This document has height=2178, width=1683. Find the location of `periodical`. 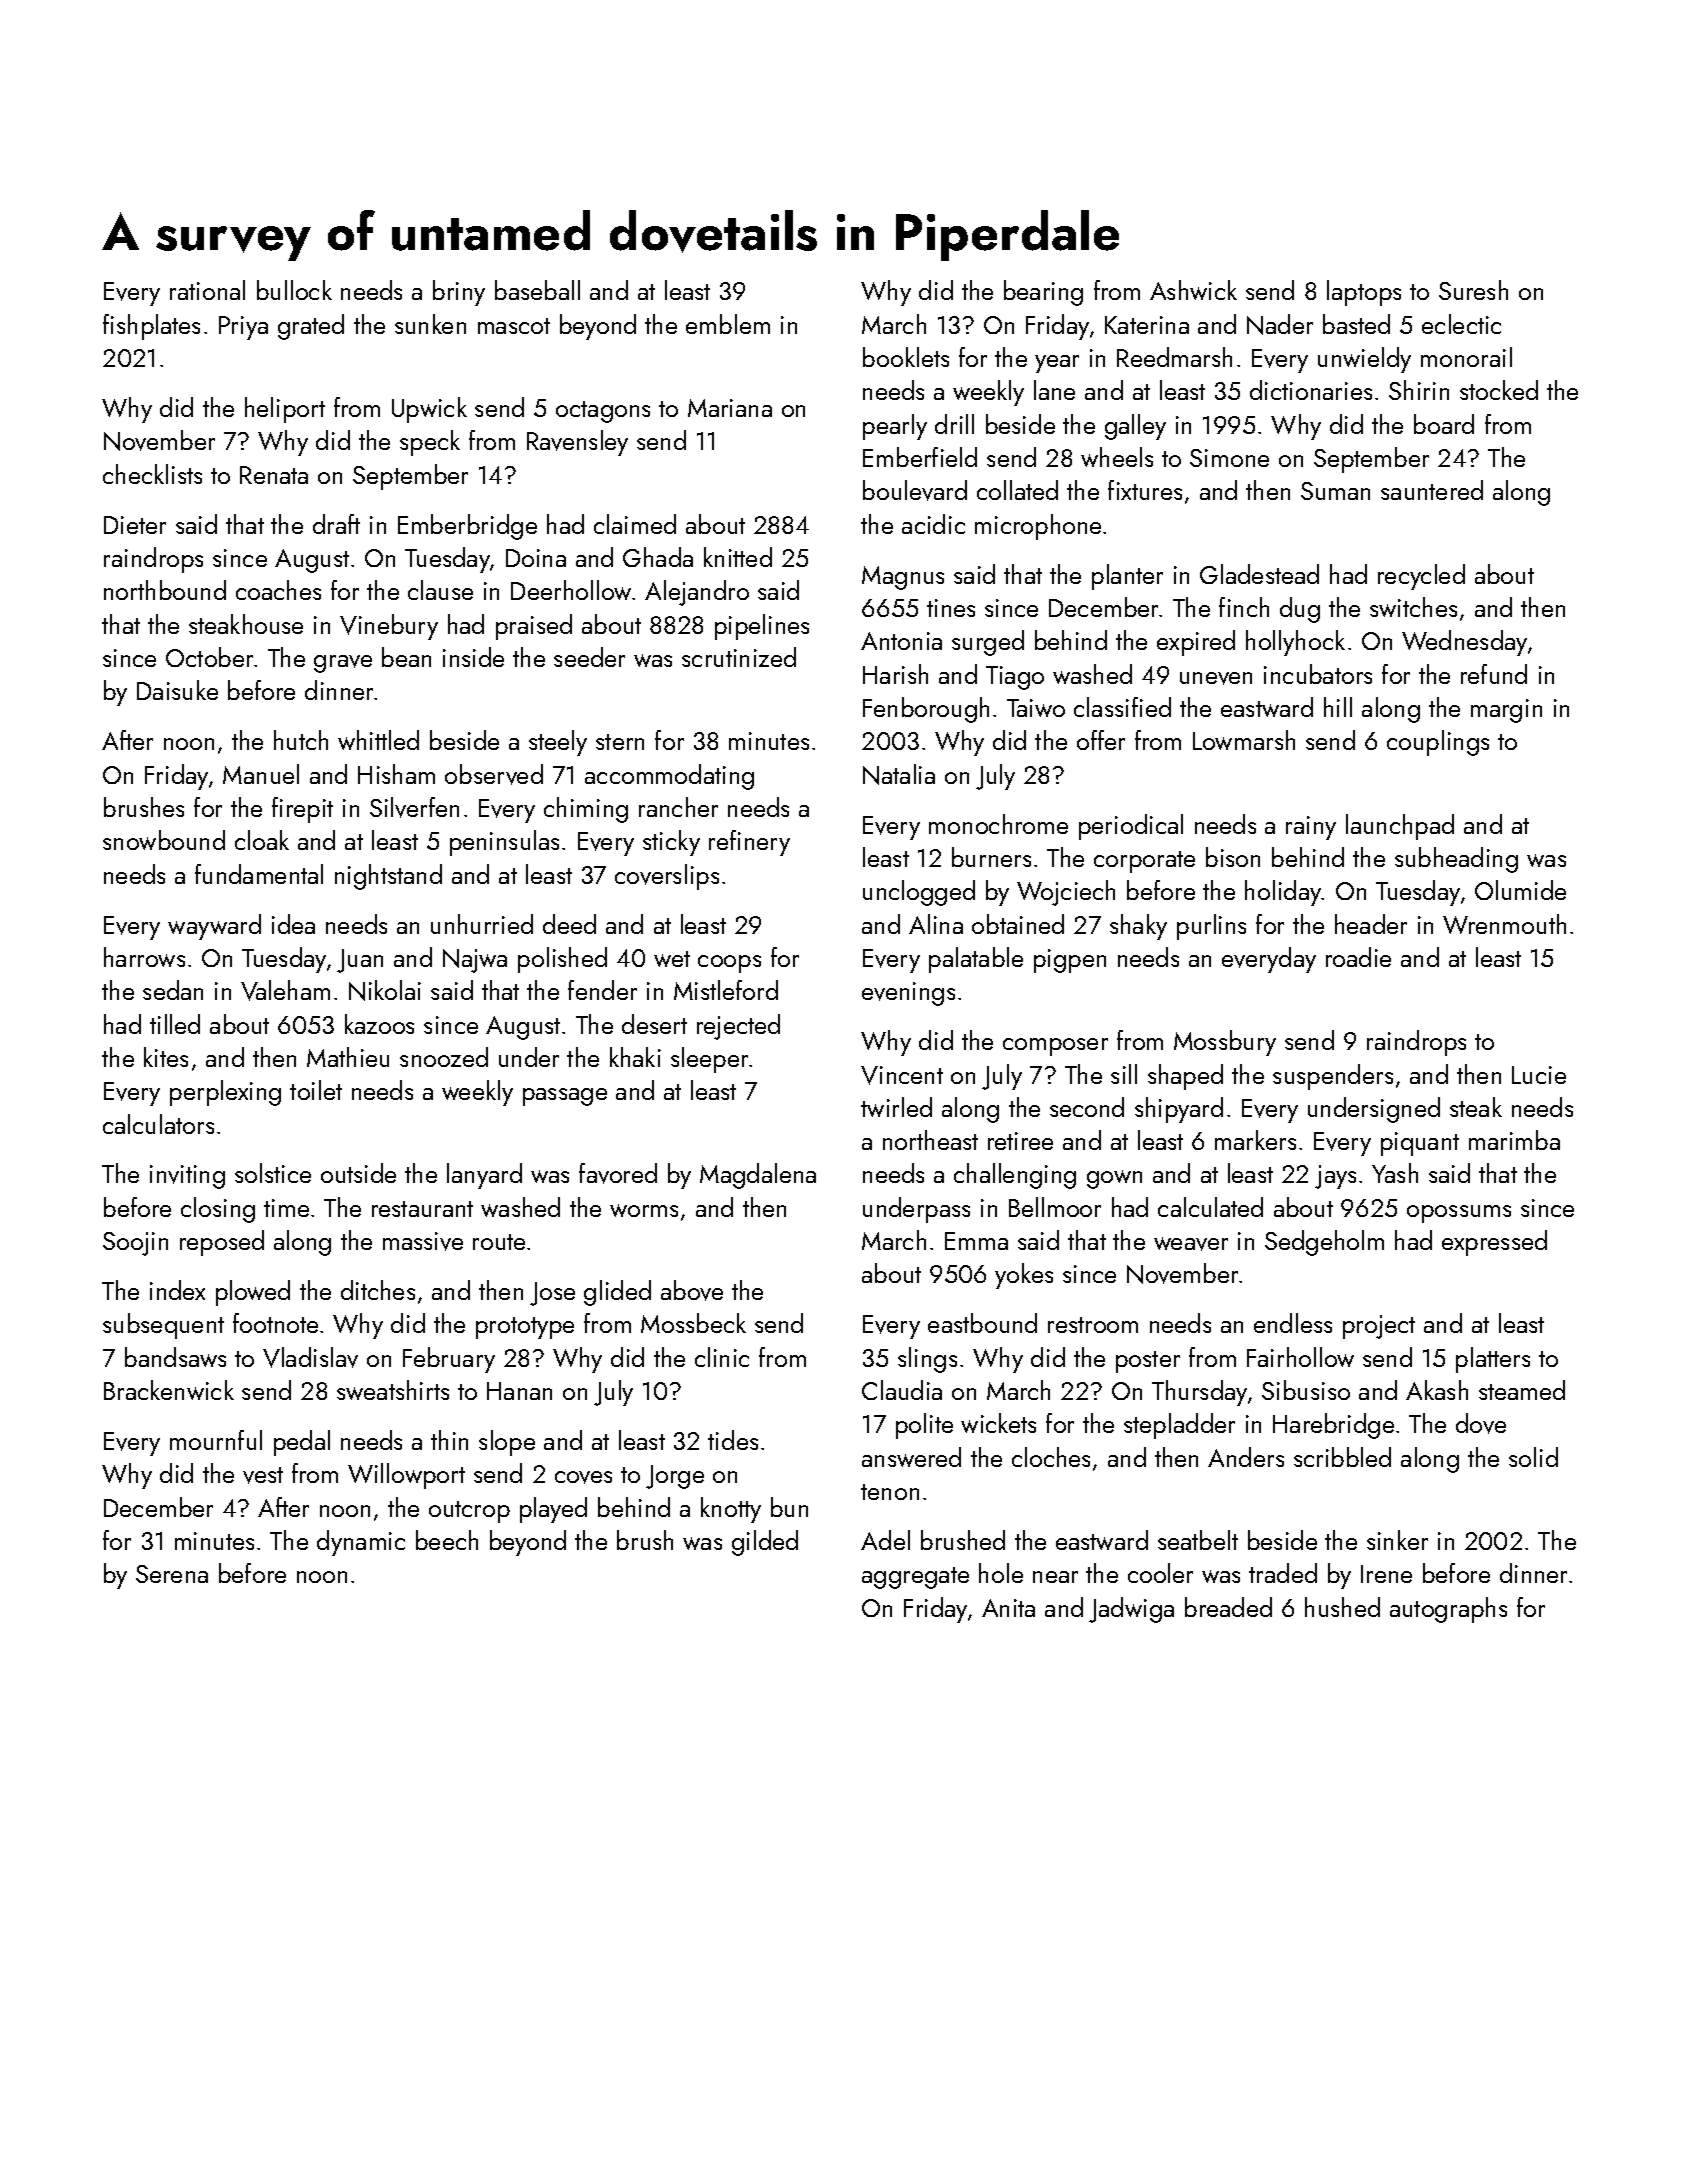

periodical is located at coordinates (1131, 827).
